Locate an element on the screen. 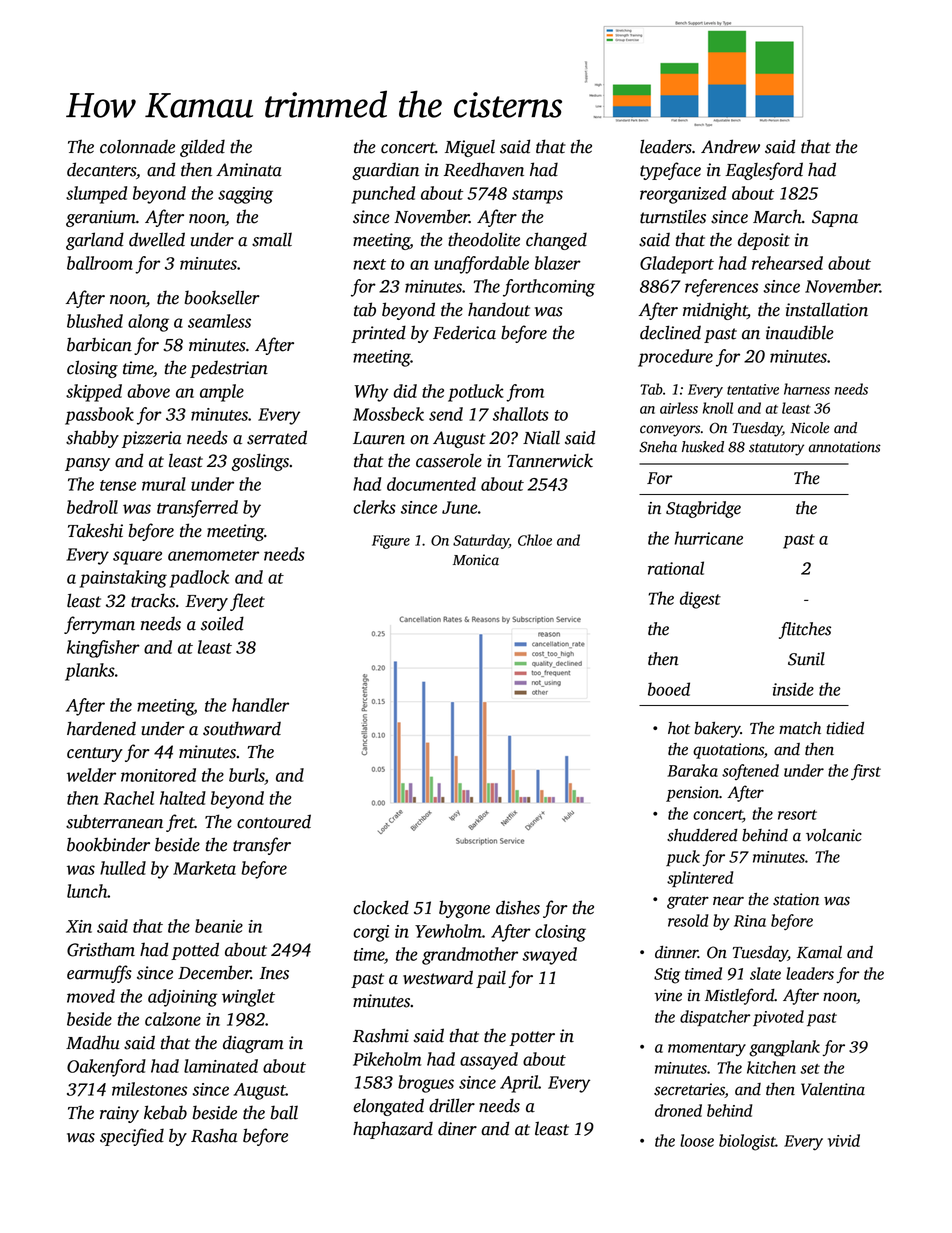 Image resolution: width=952 pixels, height=1233 pixels. hot is located at coordinates (679, 728).
